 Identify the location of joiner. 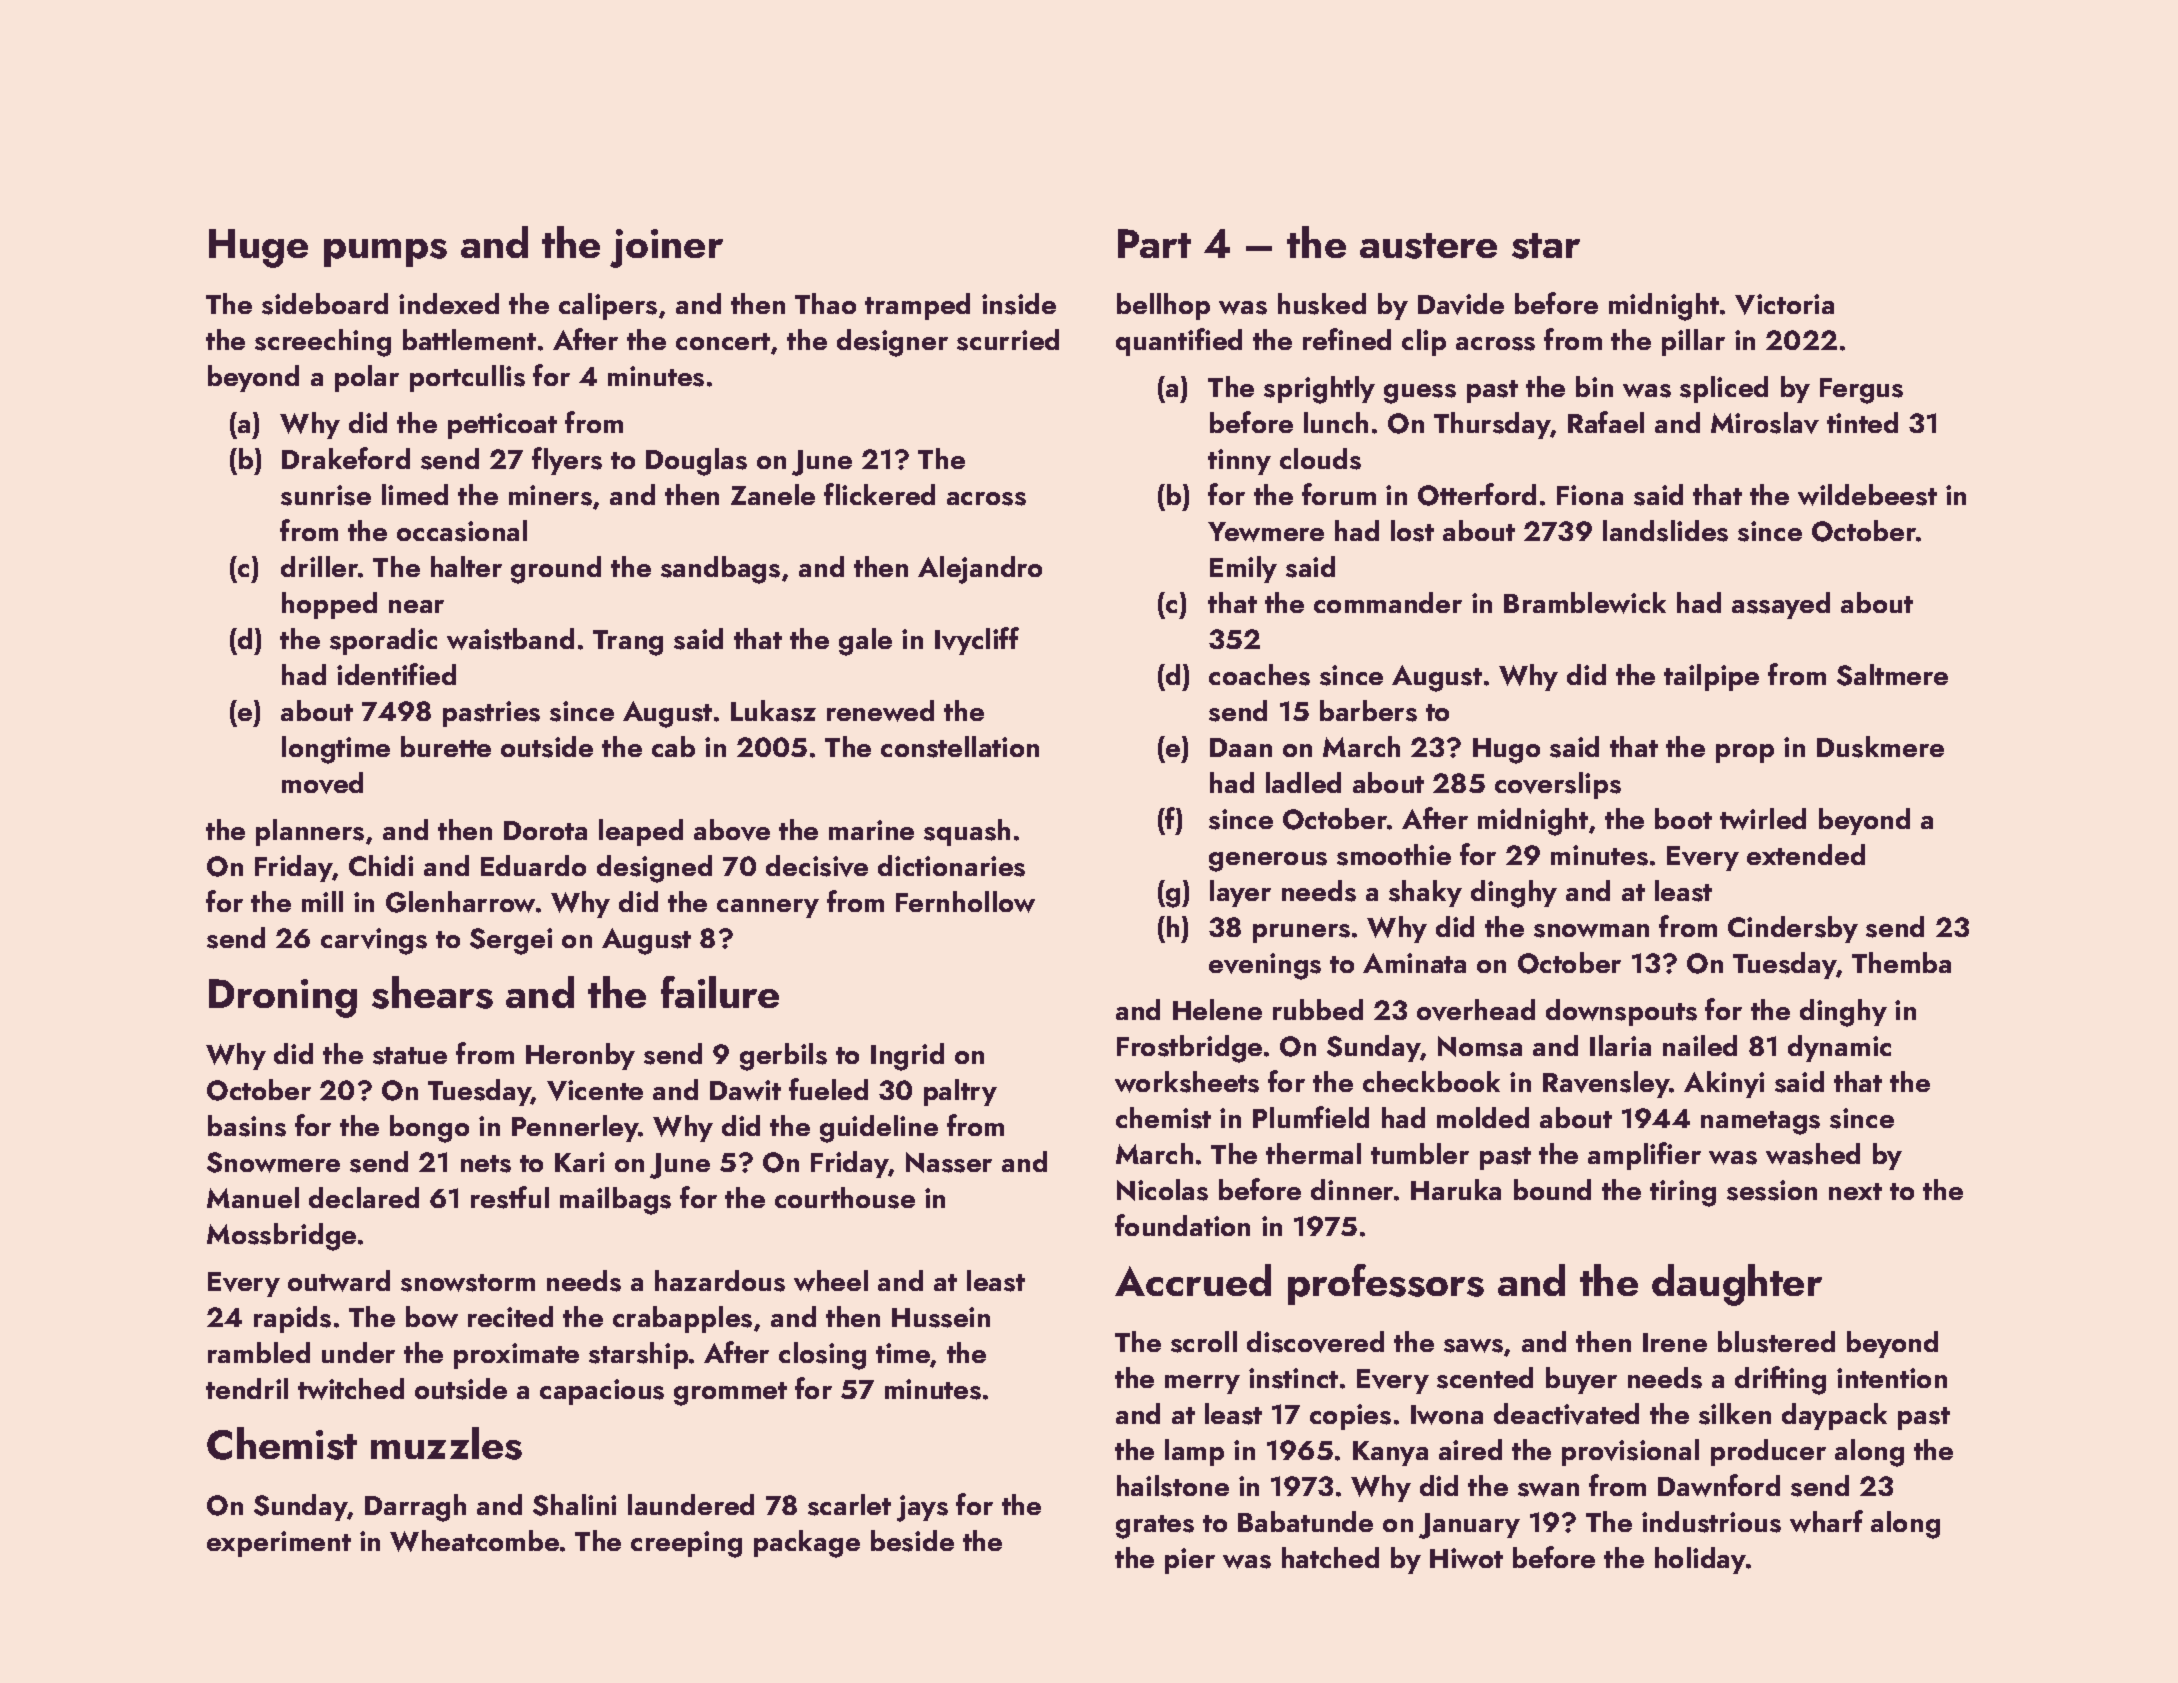
(666, 248).
